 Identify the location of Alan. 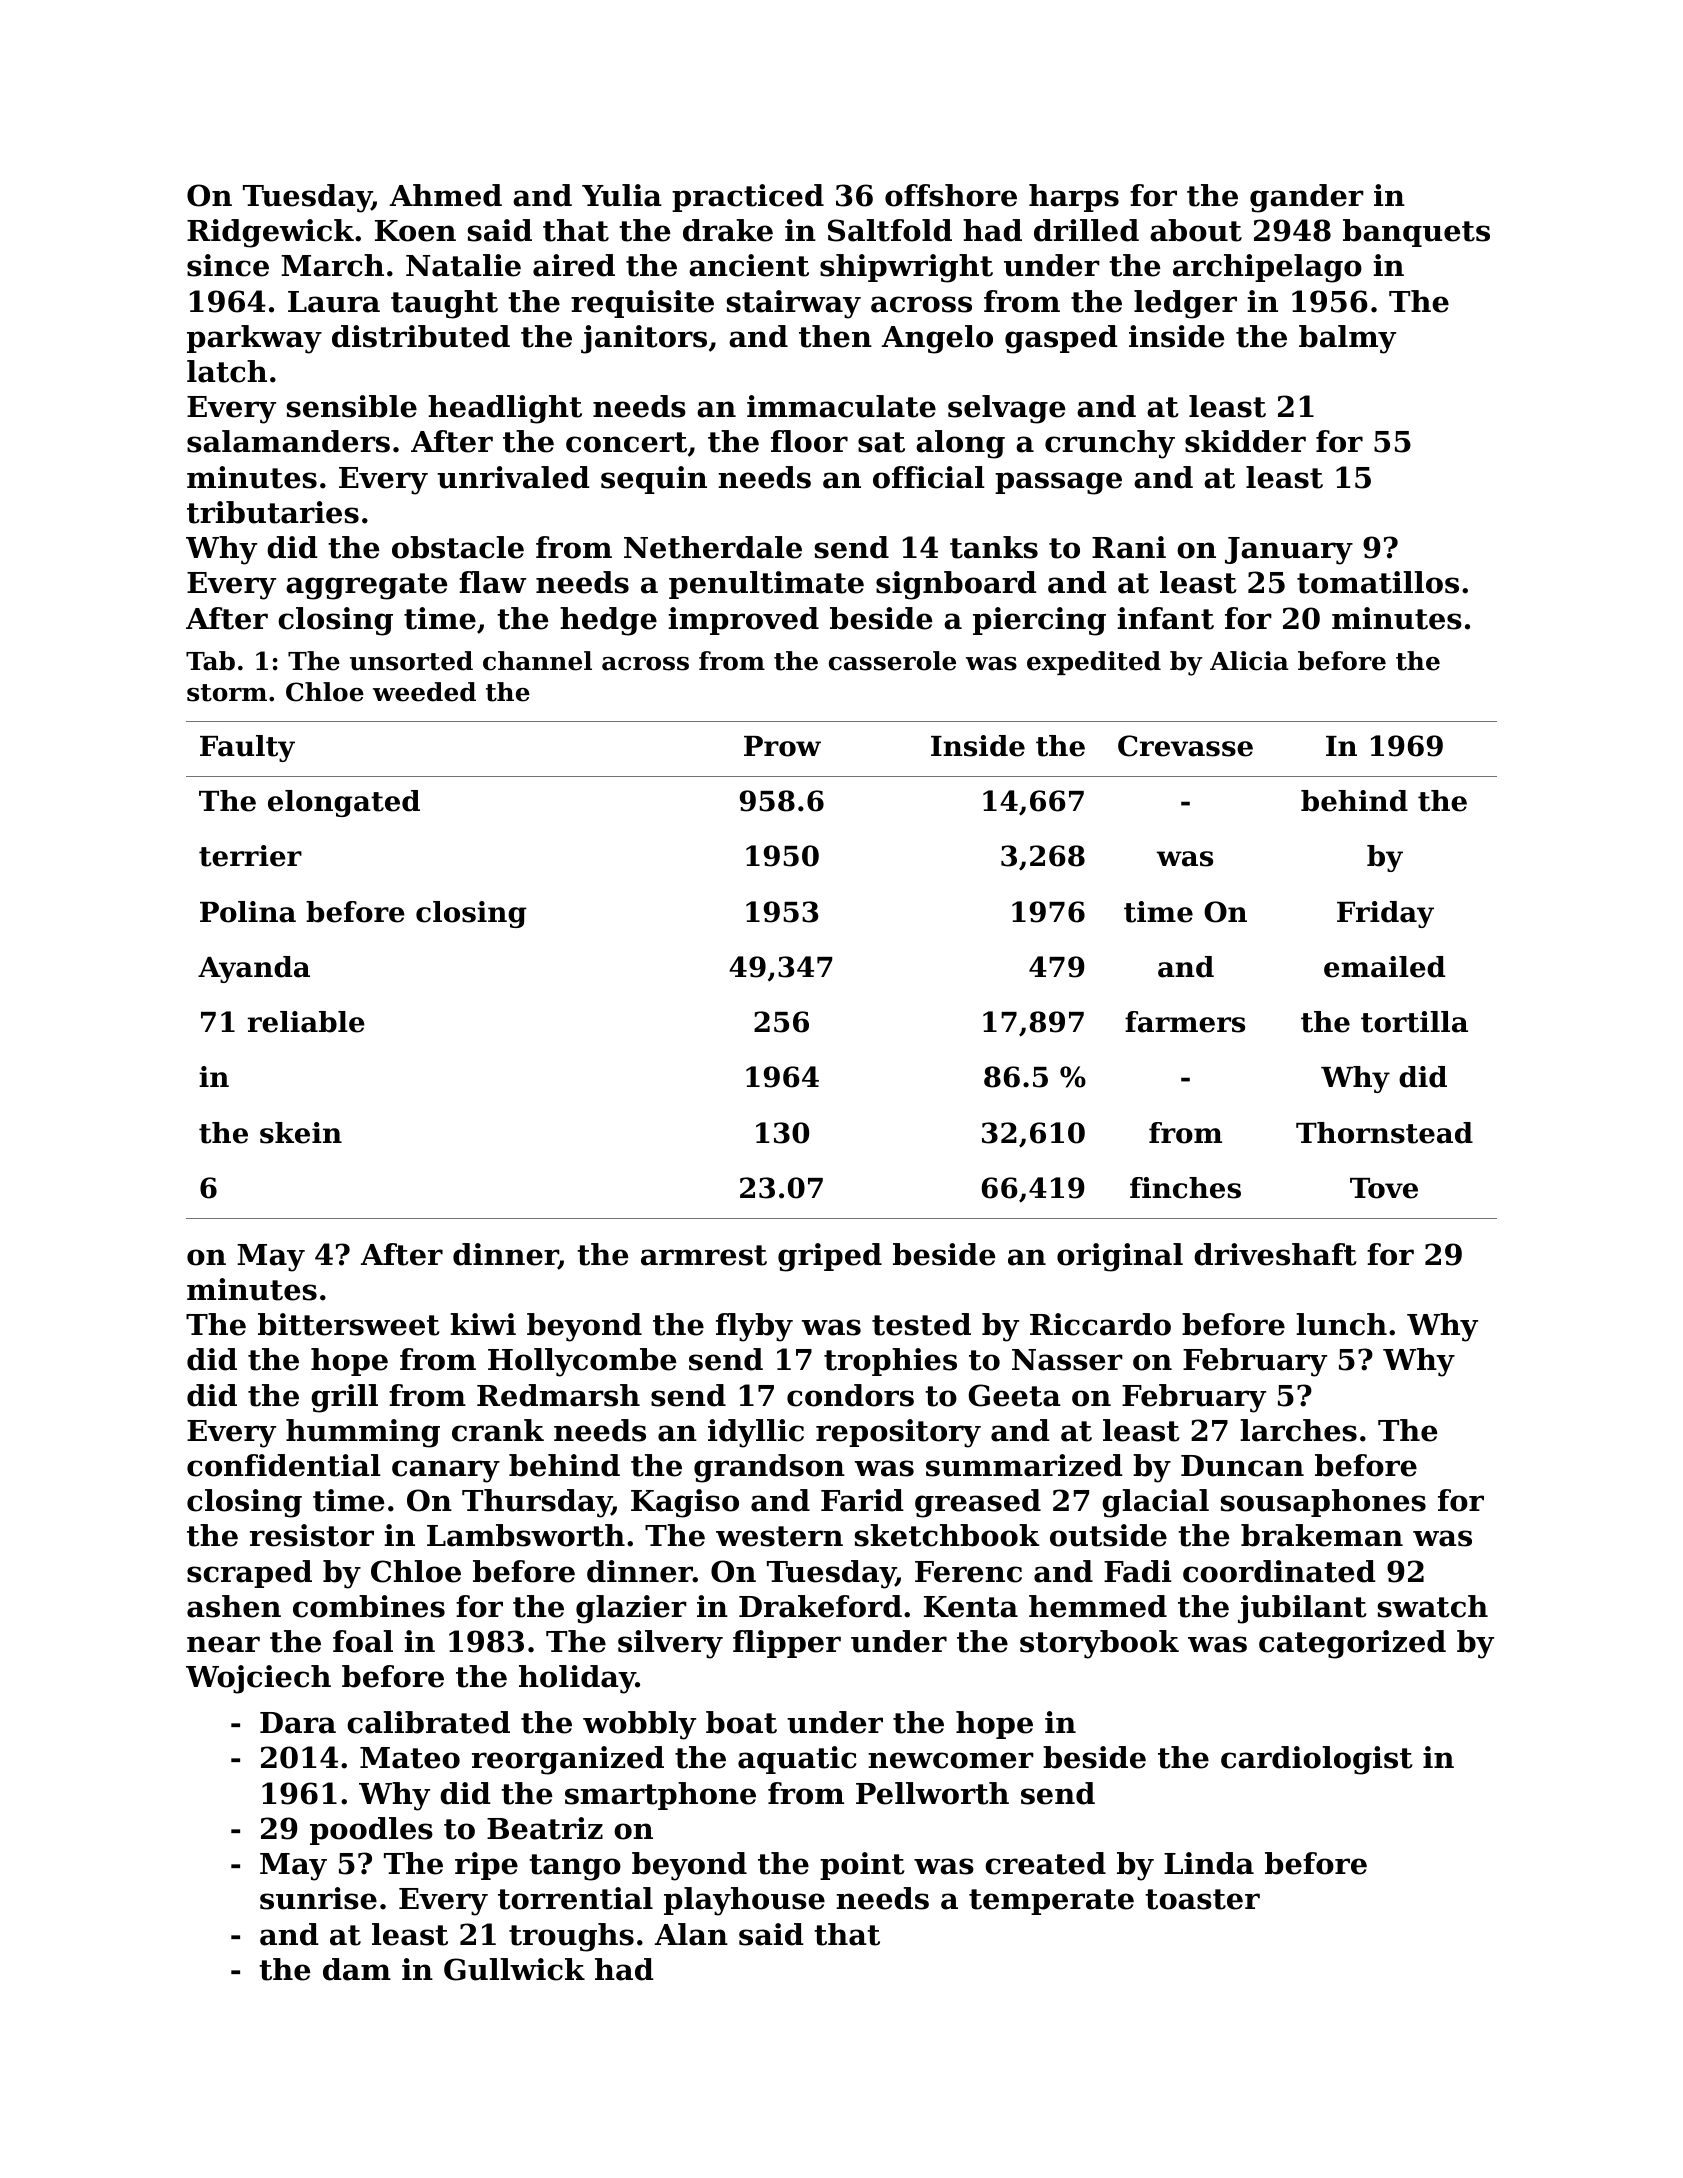
(691, 1934).
